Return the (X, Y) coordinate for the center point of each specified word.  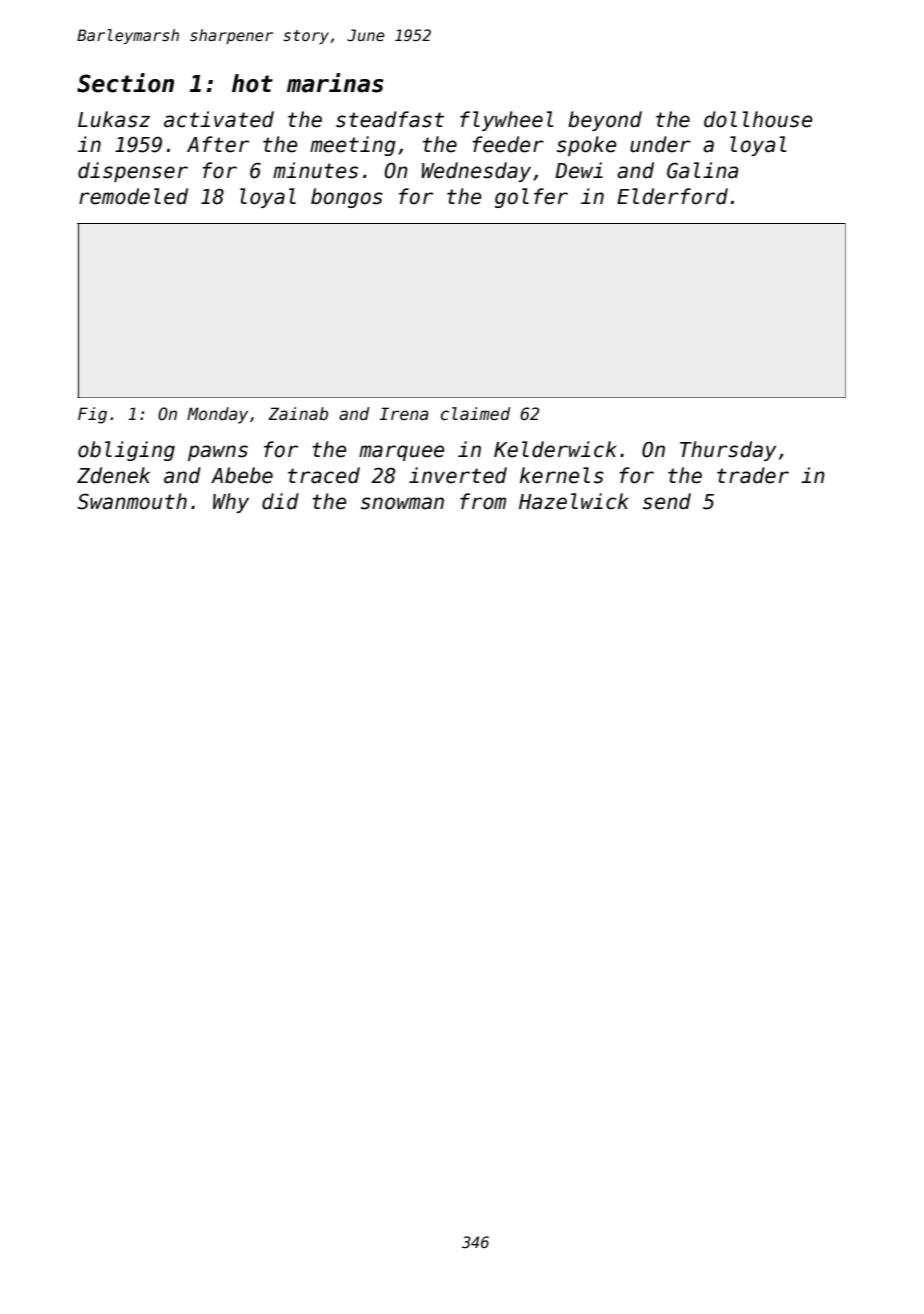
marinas (335, 83)
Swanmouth (132, 501)
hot (252, 83)
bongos (347, 198)
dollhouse (758, 119)
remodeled (133, 196)
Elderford (672, 196)
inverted (458, 475)
